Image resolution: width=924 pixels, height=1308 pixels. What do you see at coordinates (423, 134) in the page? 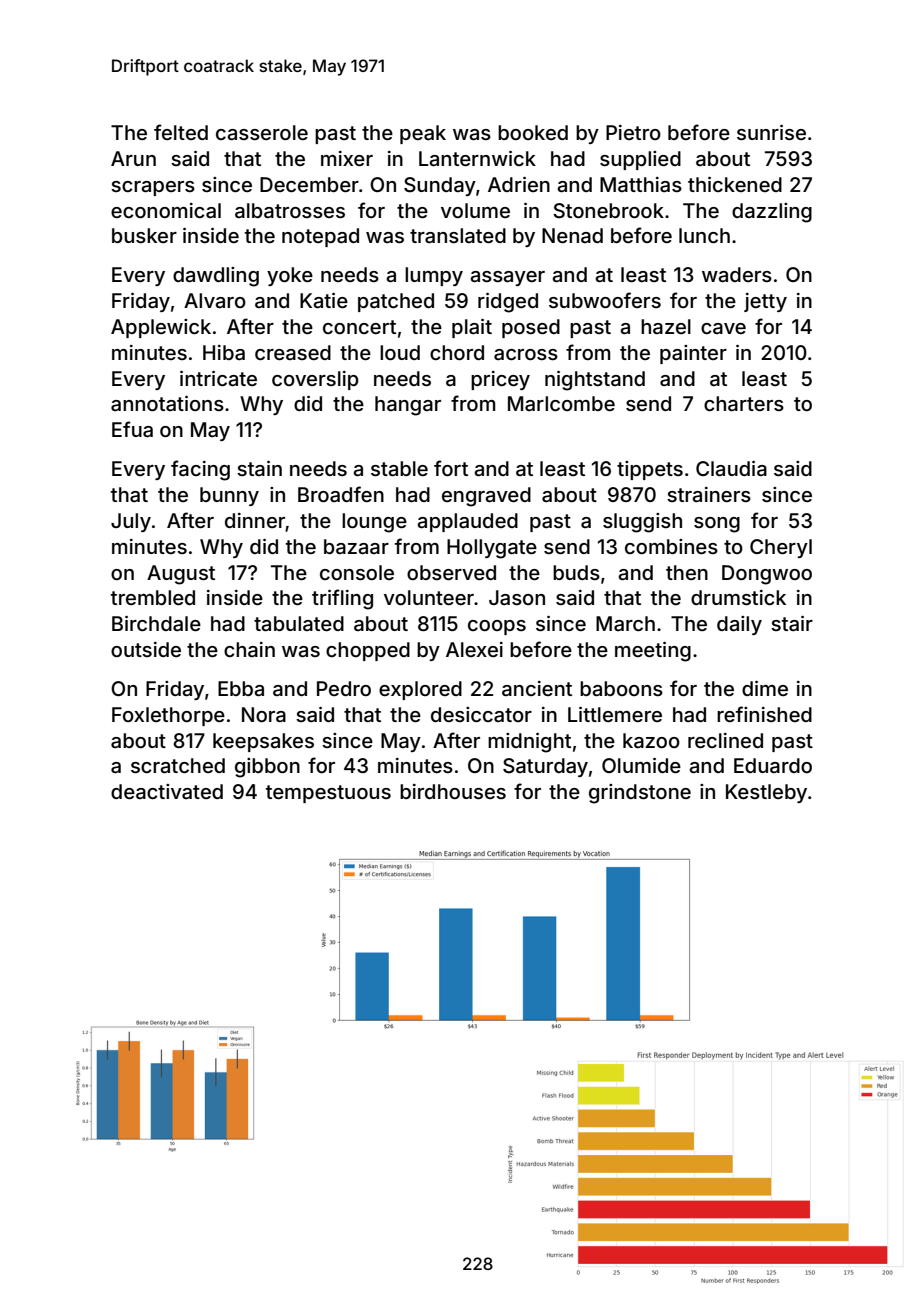
I see `peak` at bounding box center [423, 134].
